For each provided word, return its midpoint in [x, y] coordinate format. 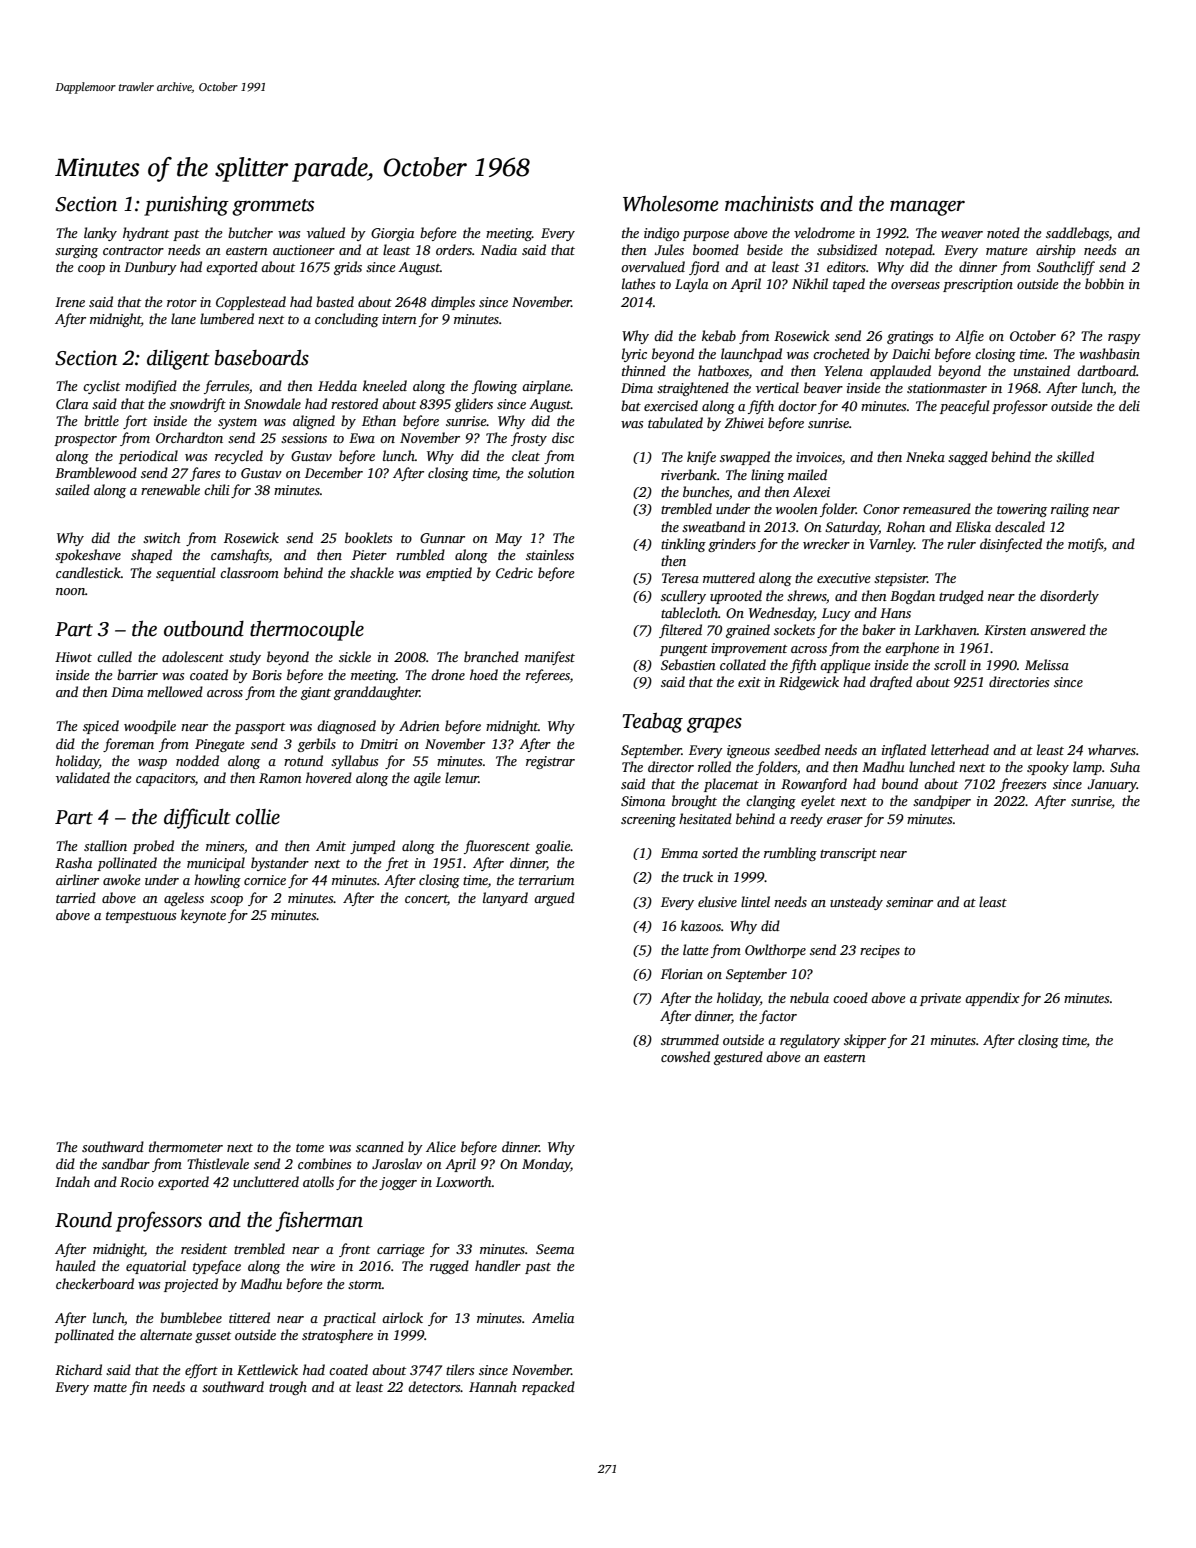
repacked [548, 1388]
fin [139, 1388]
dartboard [1106, 370]
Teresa [680, 578]
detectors [434, 1386]
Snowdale [272, 403]
